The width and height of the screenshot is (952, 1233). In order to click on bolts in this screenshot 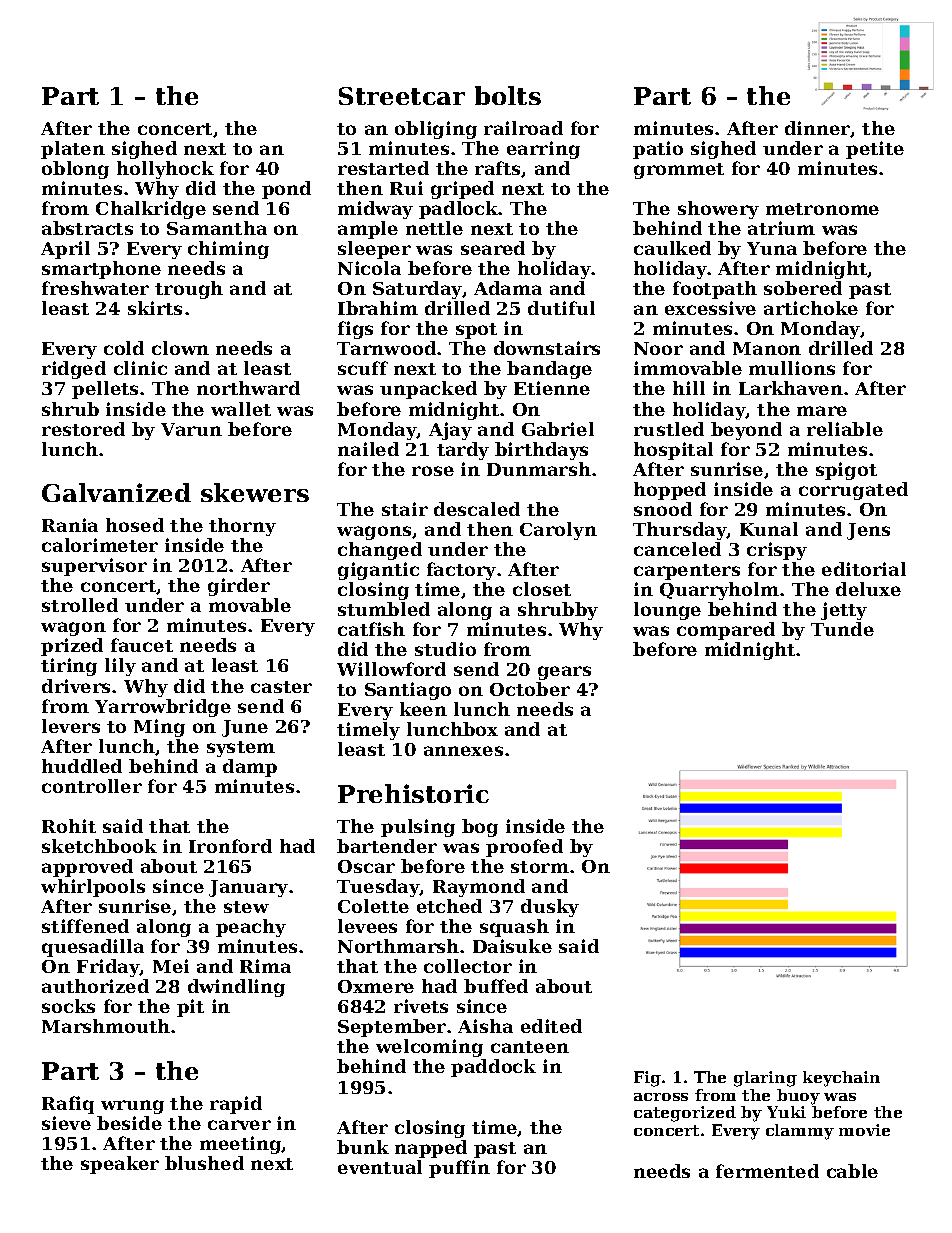, I will do `click(508, 95)`.
